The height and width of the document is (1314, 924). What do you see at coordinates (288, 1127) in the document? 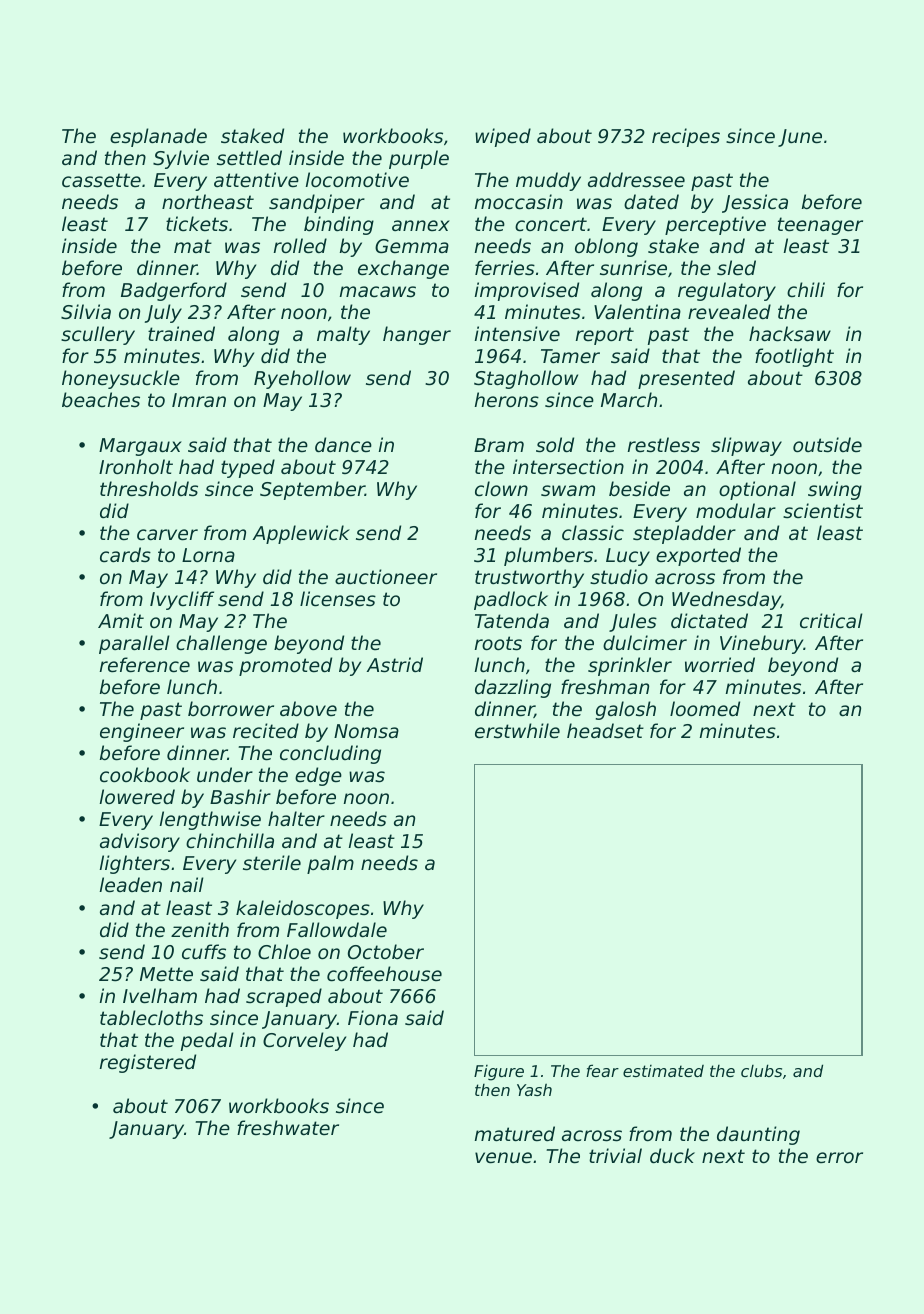
I see `freshwater` at bounding box center [288, 1127].
